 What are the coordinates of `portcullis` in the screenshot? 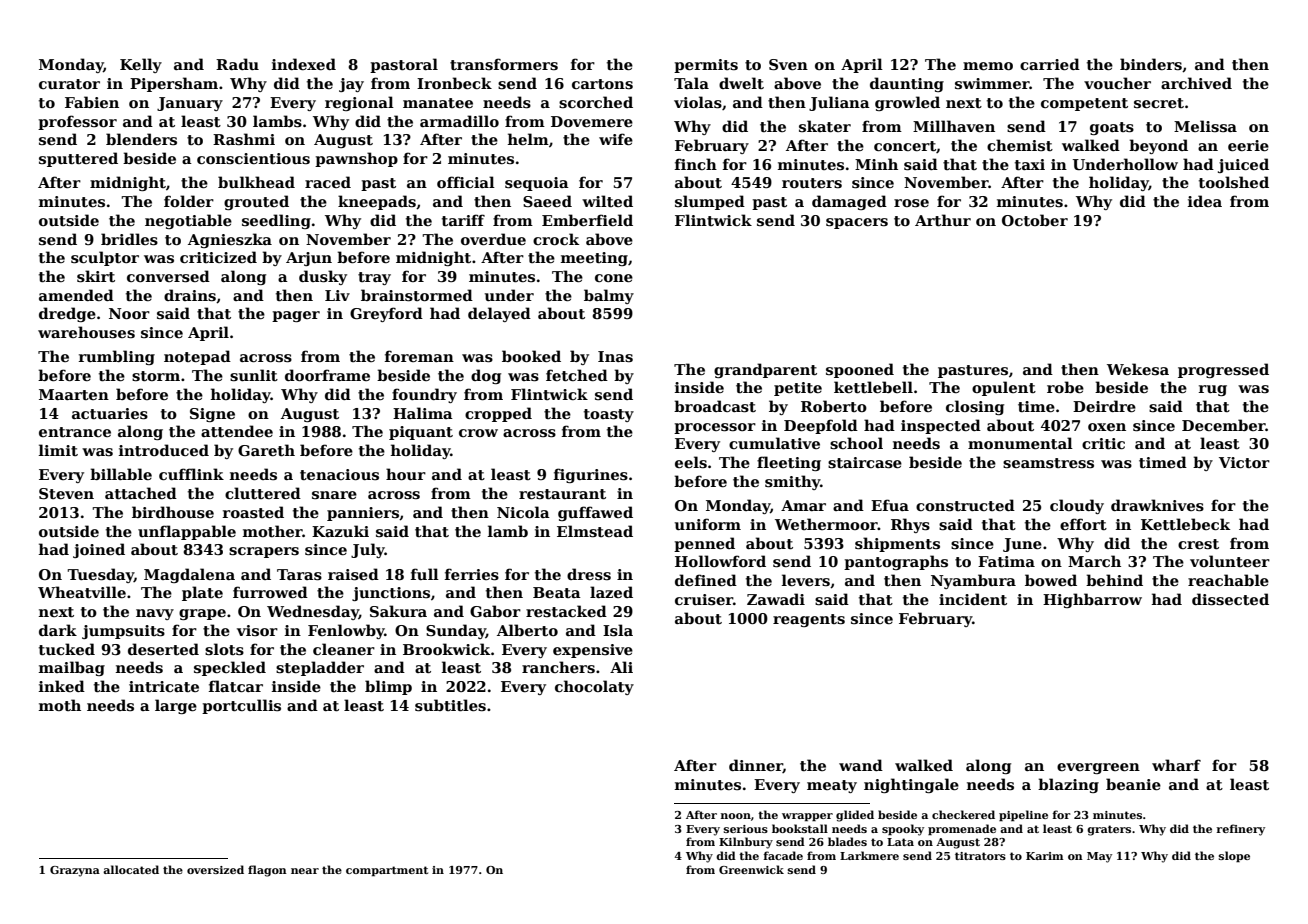 It's located at (241, 706).
